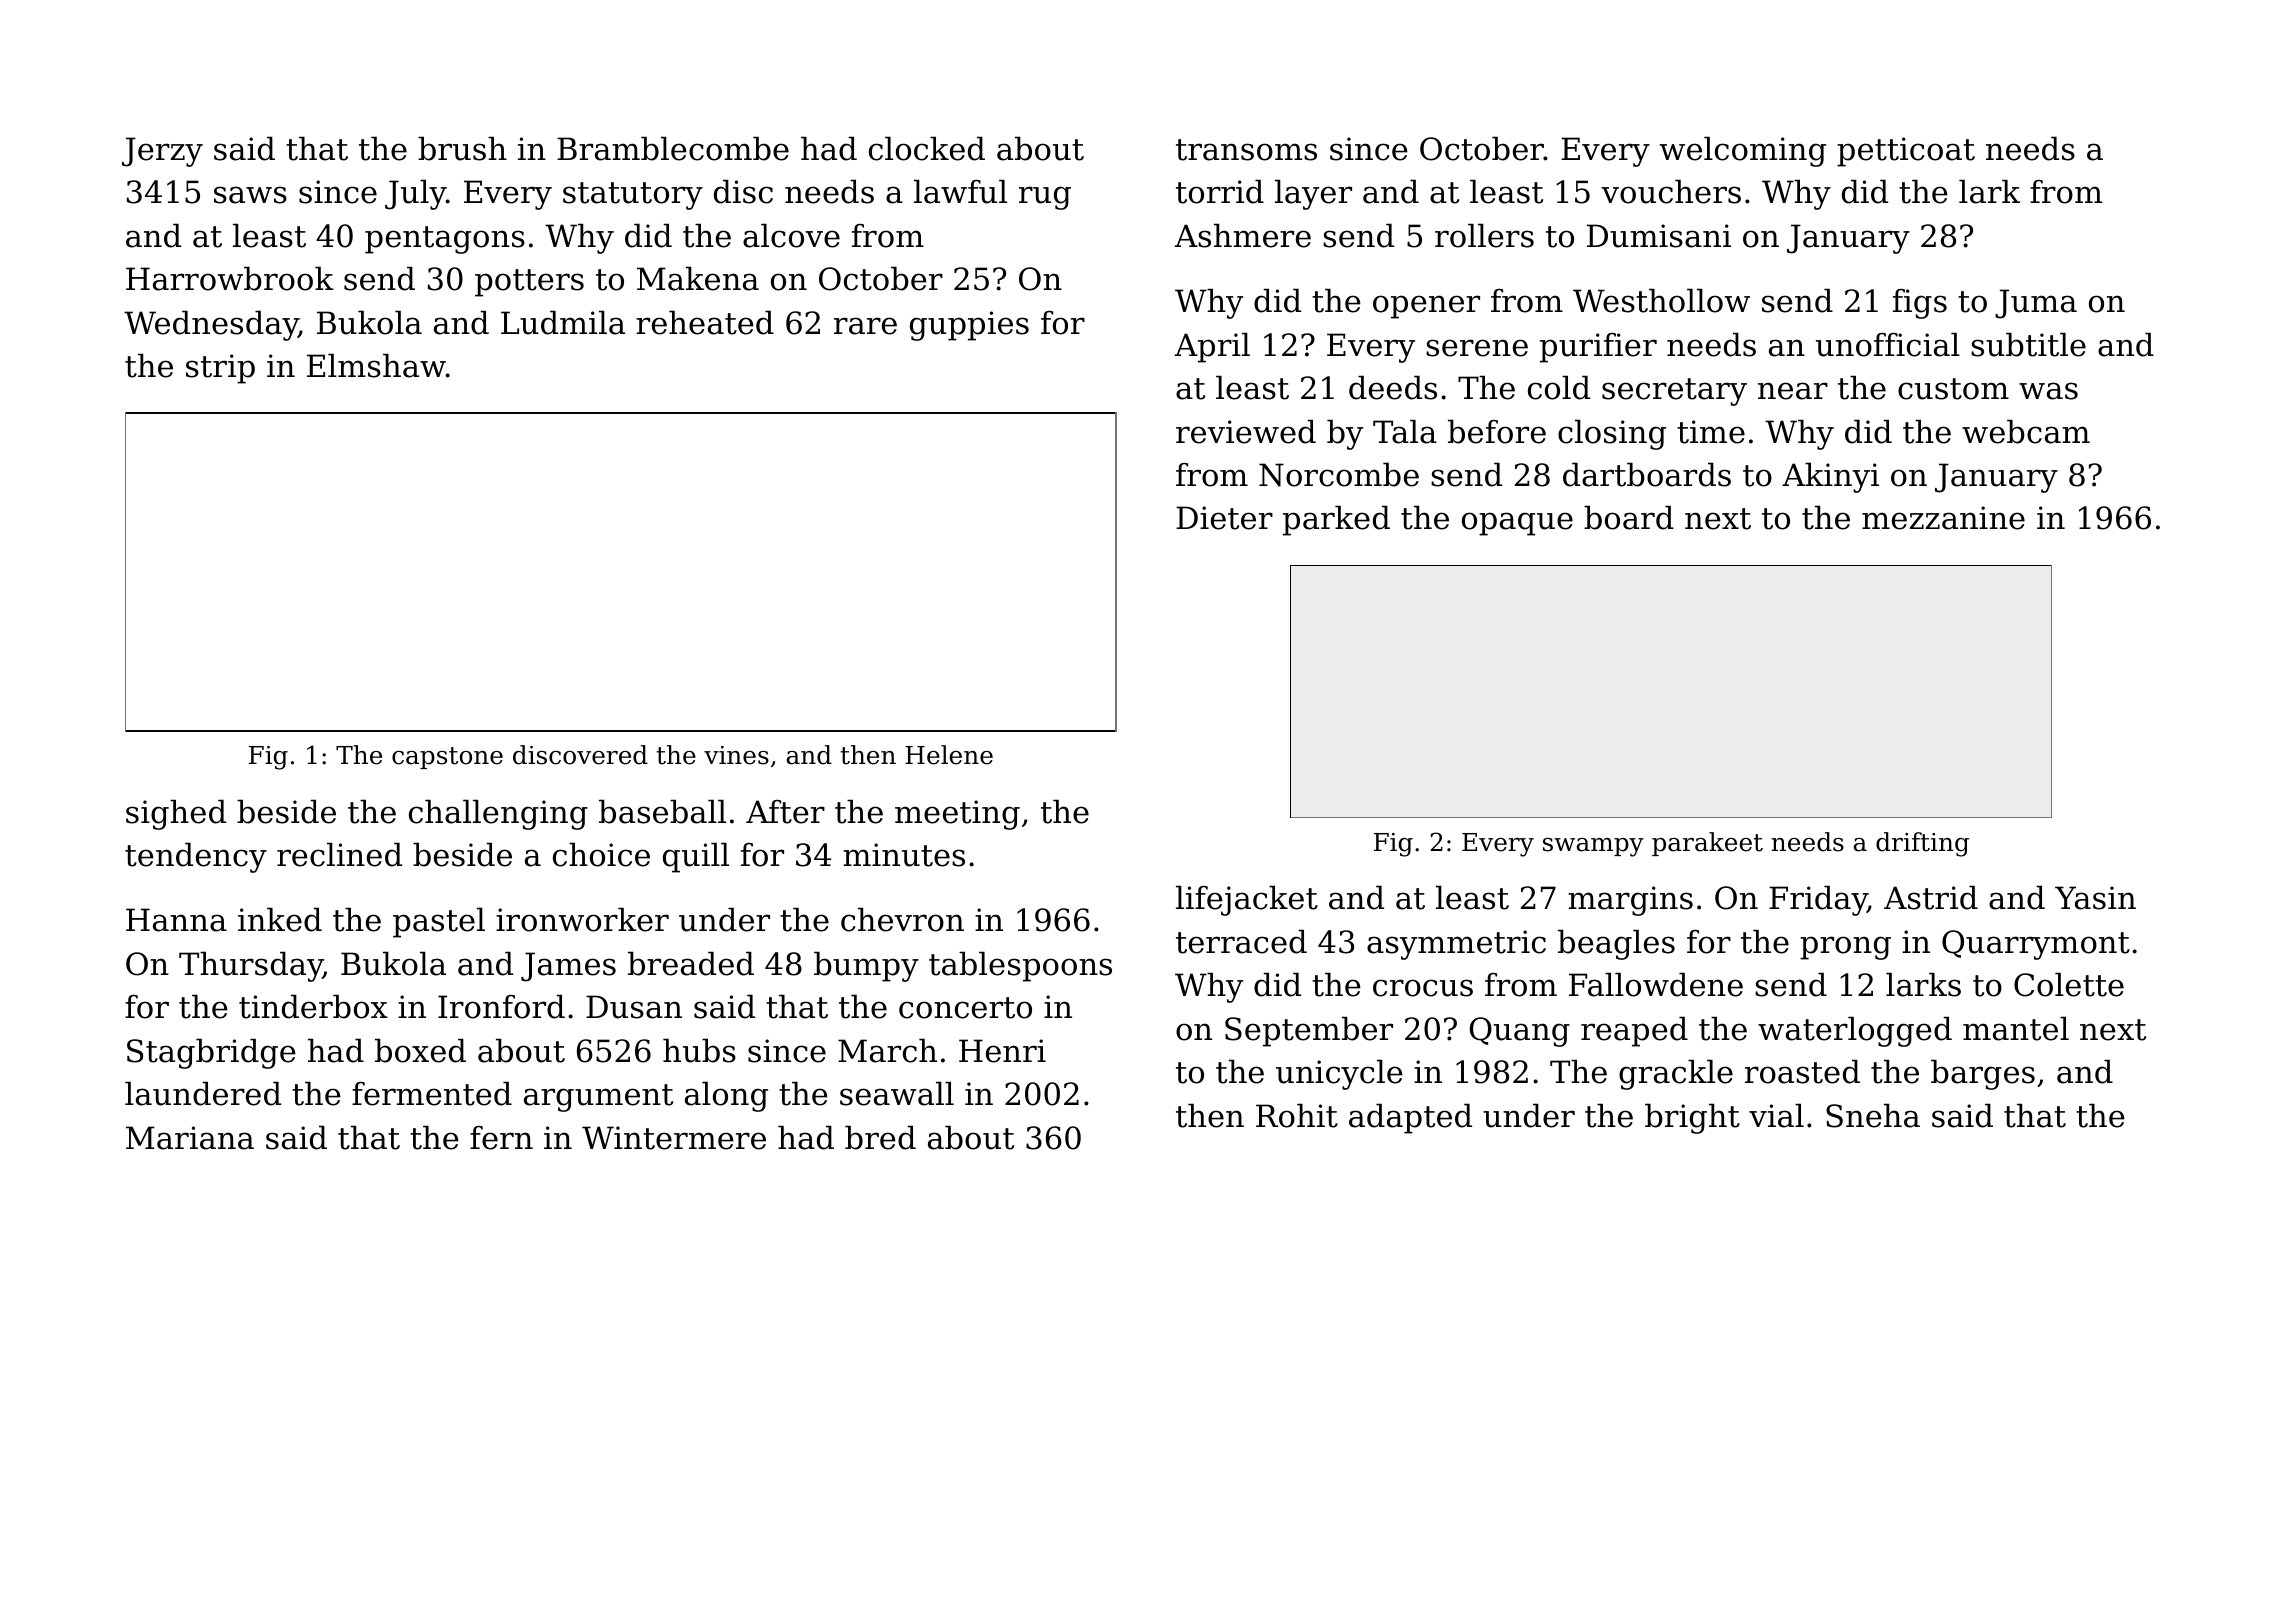  What do you see at coordinates (601, 854) in the screenshot?
I see `choice` at bounding box center [601, 854].
